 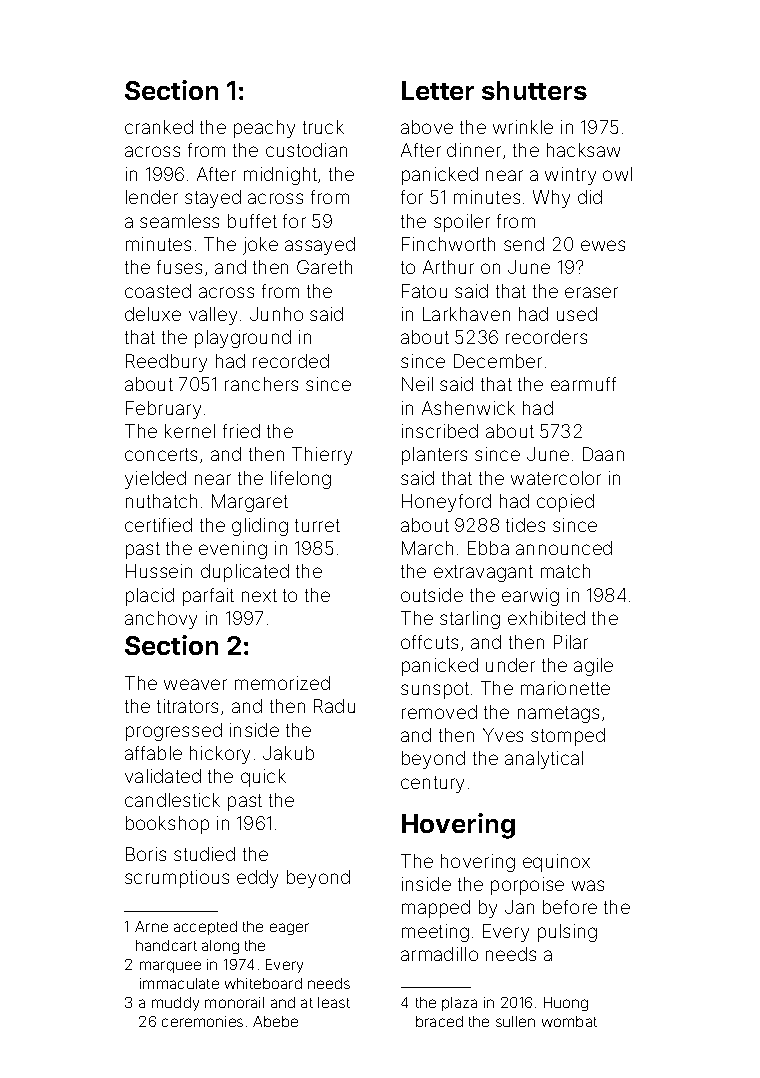 What do you see at coordinates (462, 223) in the document?
I see `spoiler` at bounding box center [462, 223].
